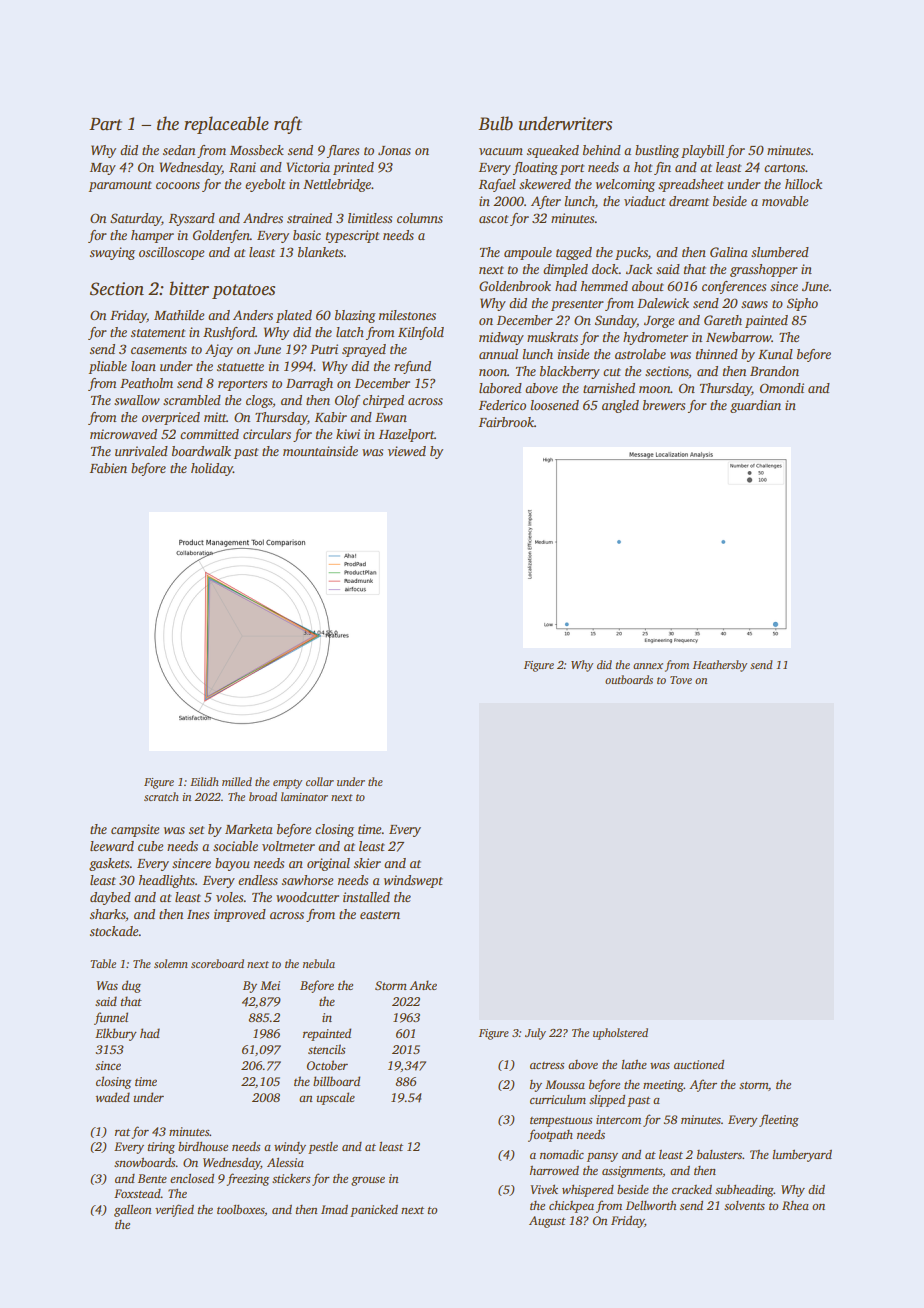 The height and width of the screenshot is (1308, 924). What do you see at coordinates (780, 252) in the screenshot?
I see `slumbered` at bounding box center [780, 252].
